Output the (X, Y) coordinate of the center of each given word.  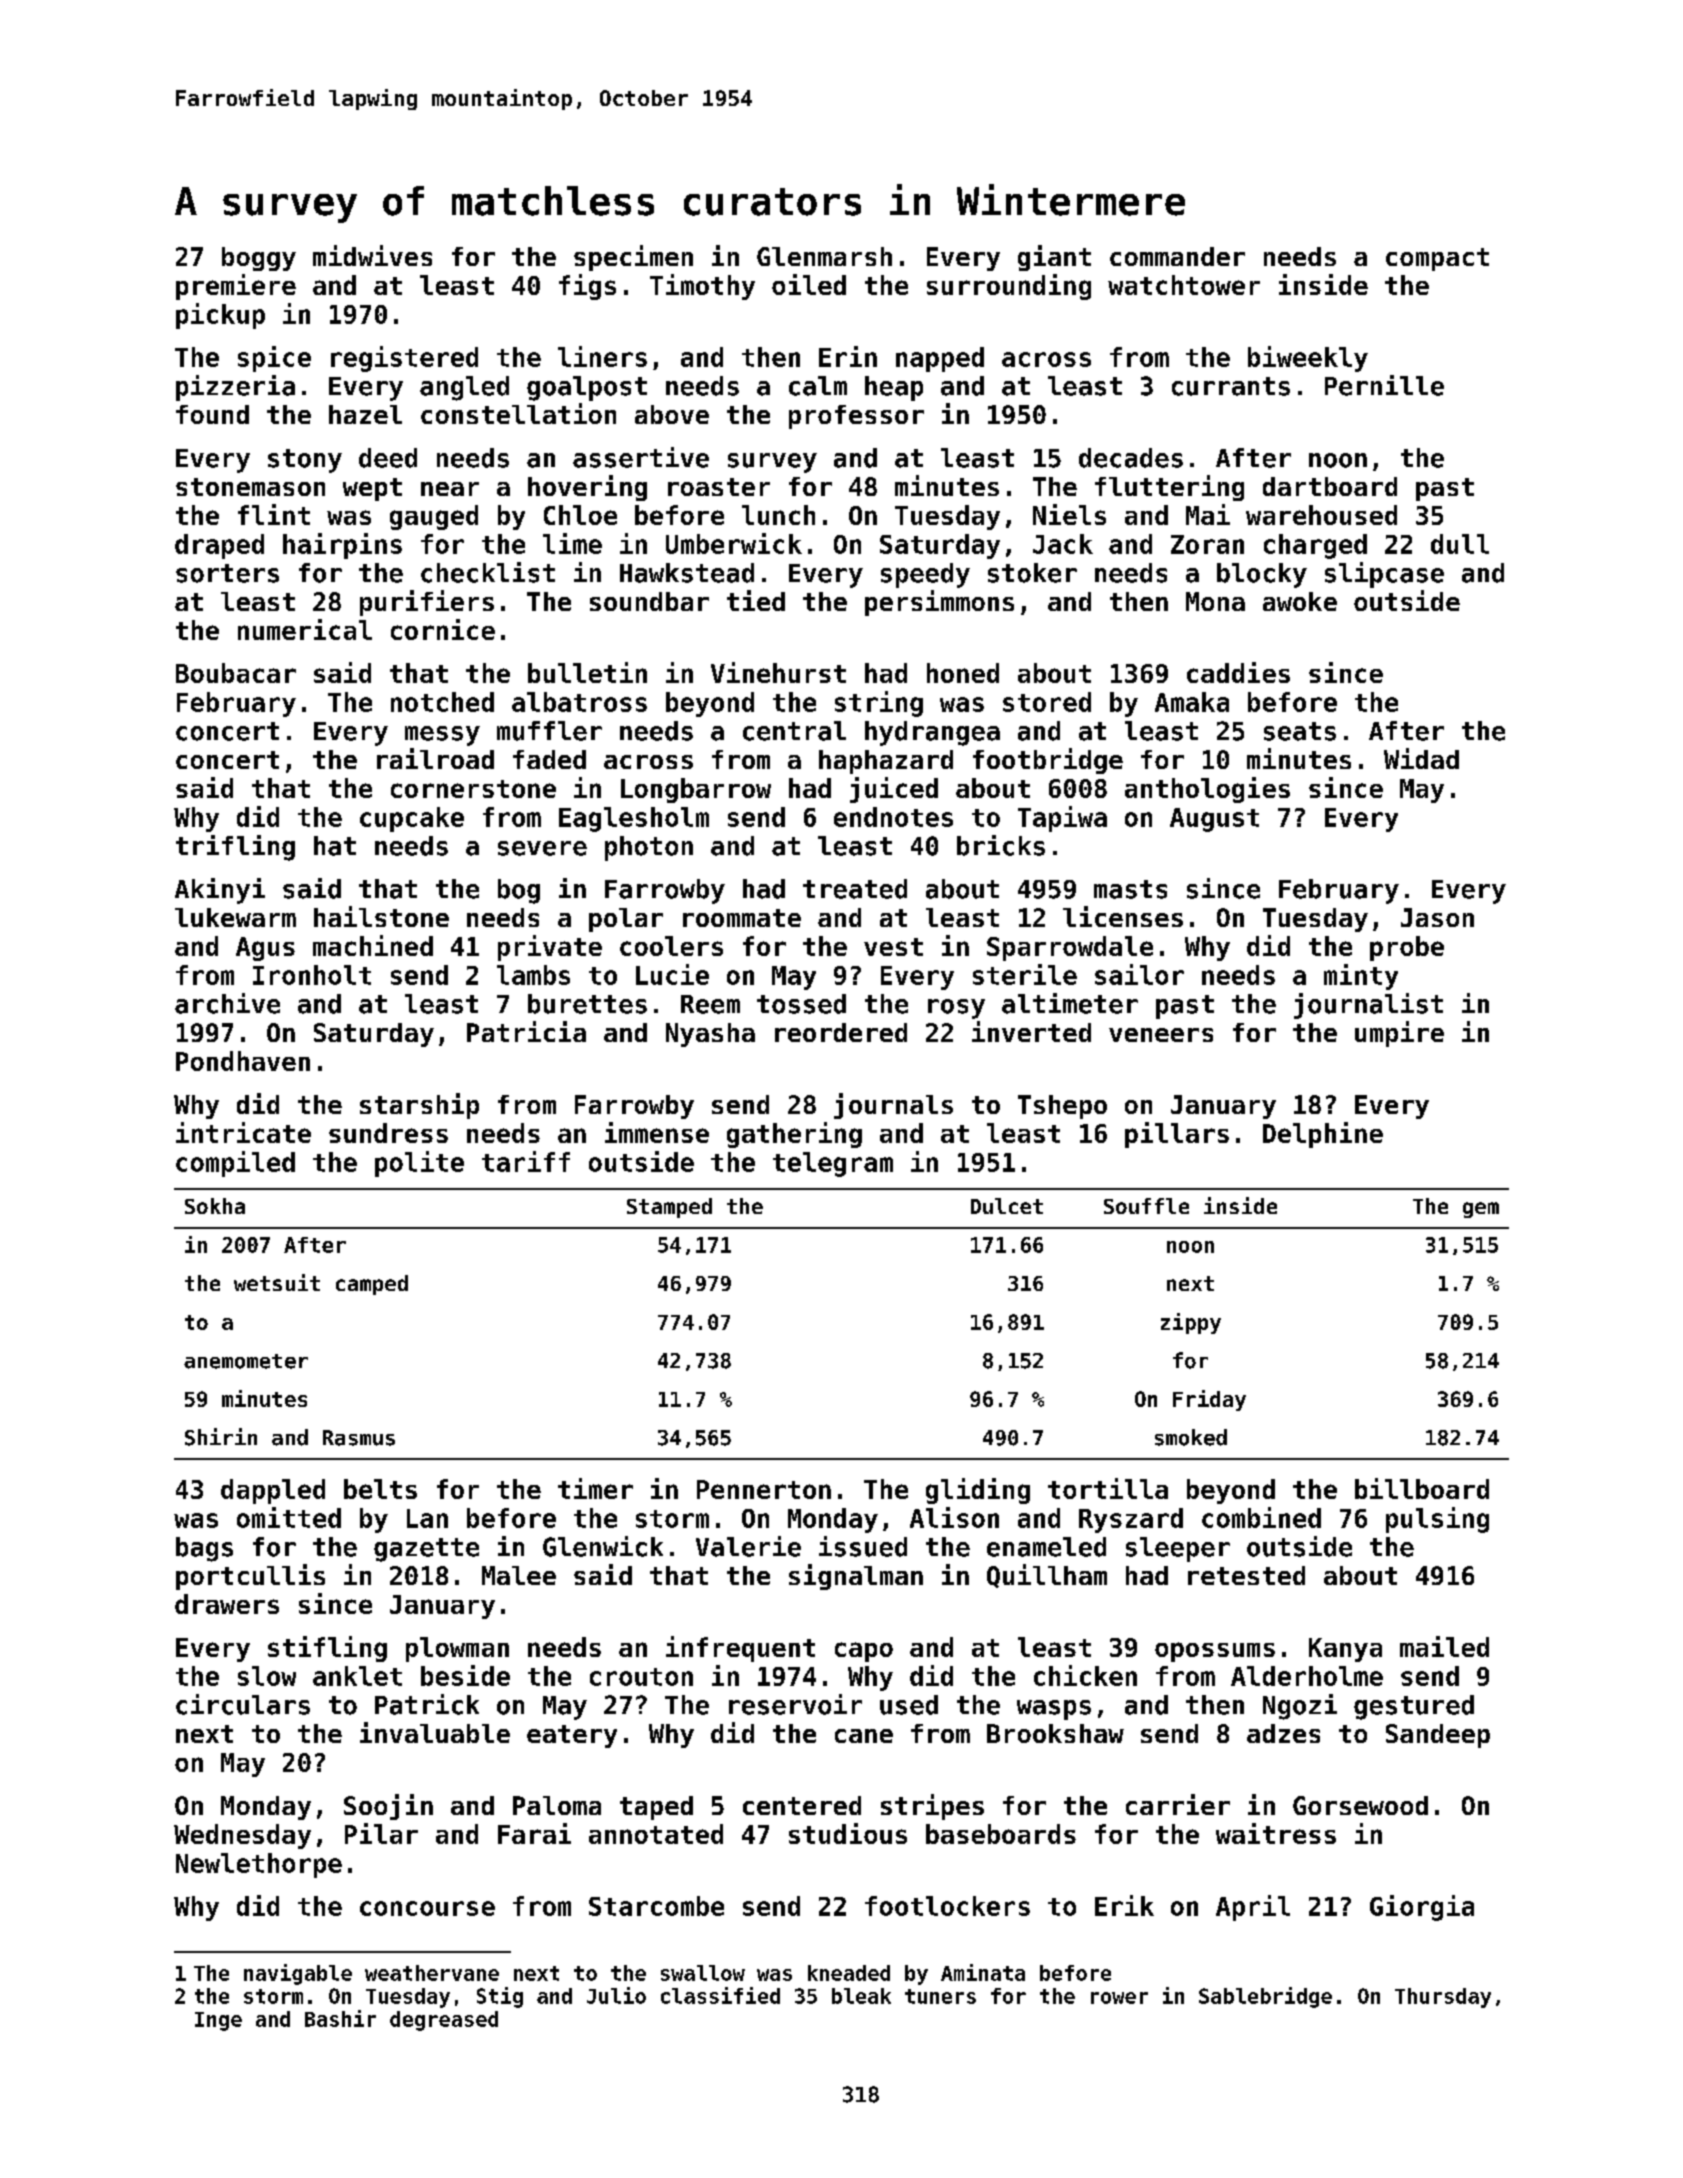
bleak (861, 1996)
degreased (444, 2021)
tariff (526, 1161)
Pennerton (764, 1489)
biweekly (1308, 359)
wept (372, 489)
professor (856, 417)
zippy (1191, 1323)
